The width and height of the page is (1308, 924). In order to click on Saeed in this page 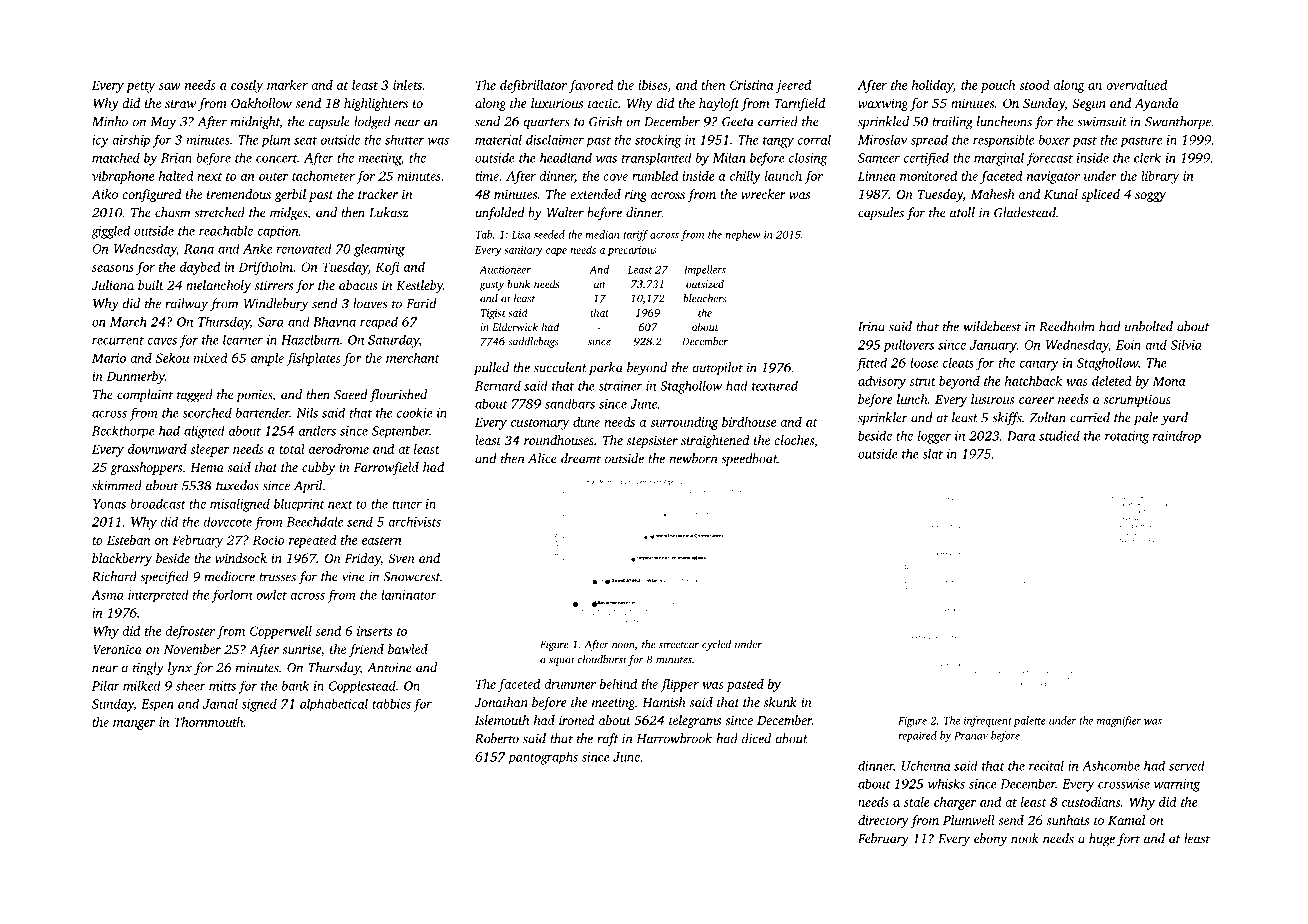, I will do `click(351, 394)`.
